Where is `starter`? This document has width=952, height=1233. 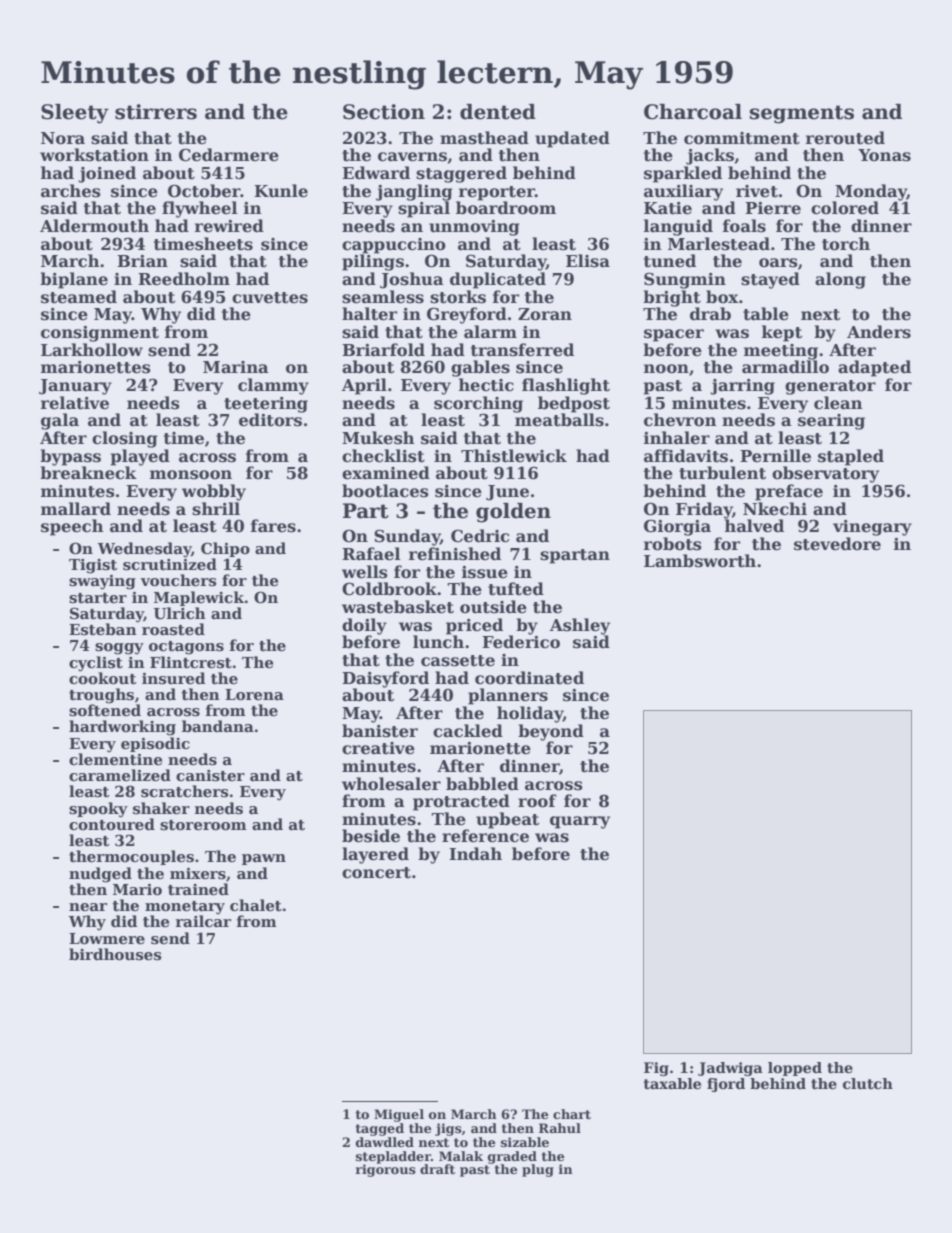
starter is located at coordinates (98, 598).
